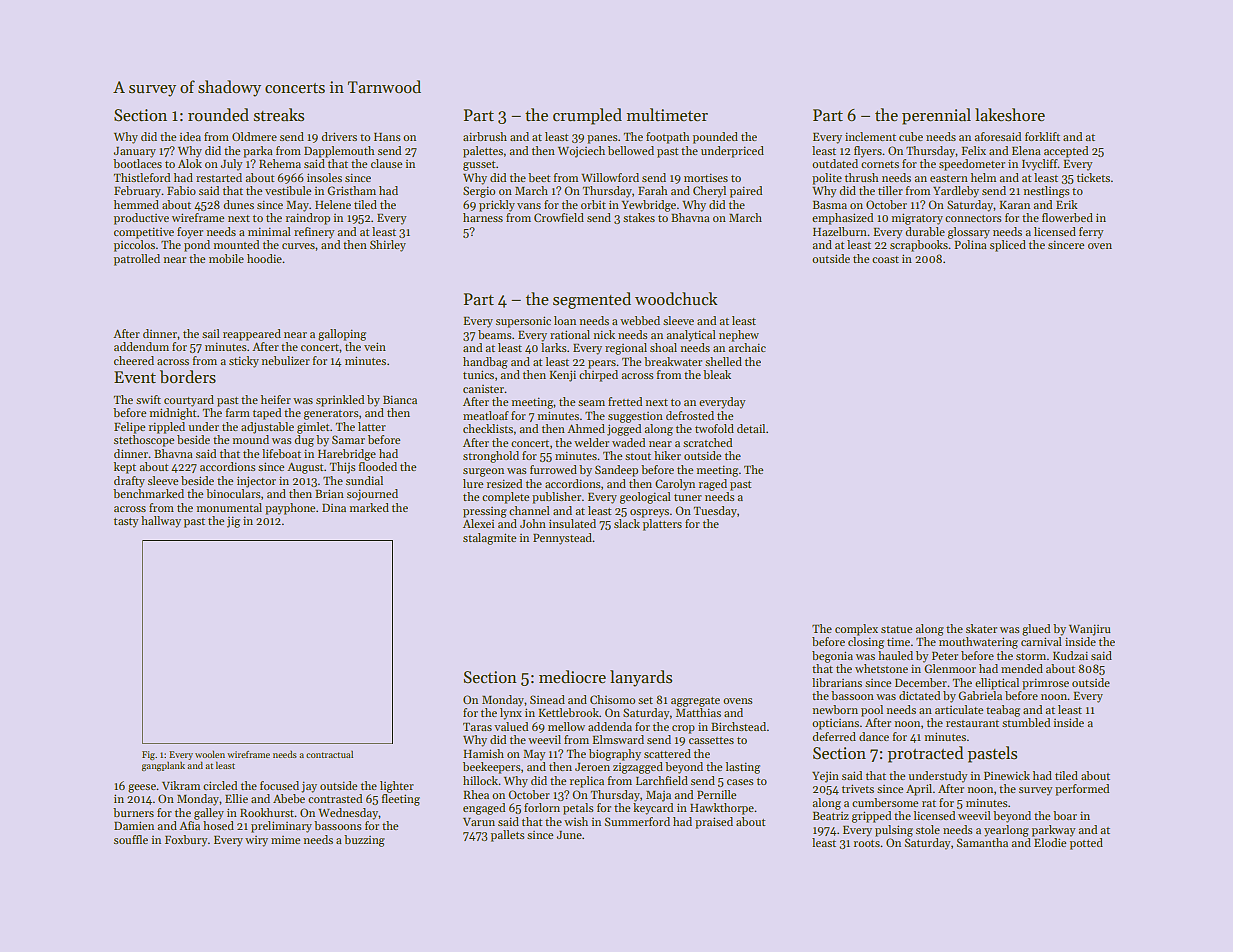 This screenshot has height=952, width=1233. I want to click on slack, so click(627, 523).
